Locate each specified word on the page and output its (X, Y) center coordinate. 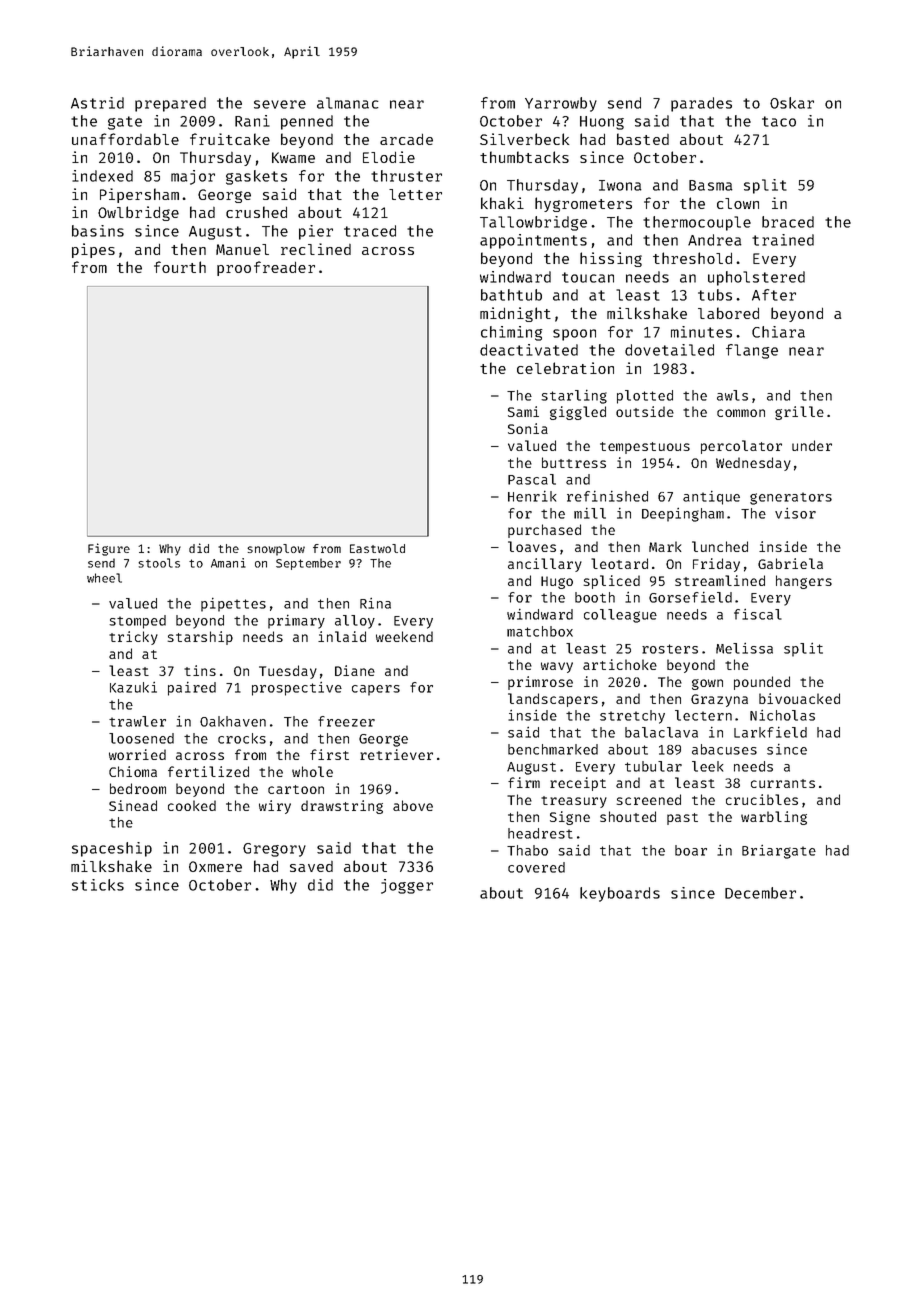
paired (192, 689)
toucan (588, 277)
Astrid (97, 103)
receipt (578, 784)
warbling (774, 818)
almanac (348, 103)
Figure (109, 549)
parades (701, 104)
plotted (645, 397)
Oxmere (215, 866)
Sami (523, 411)
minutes (701, 332)
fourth (180, 267)
